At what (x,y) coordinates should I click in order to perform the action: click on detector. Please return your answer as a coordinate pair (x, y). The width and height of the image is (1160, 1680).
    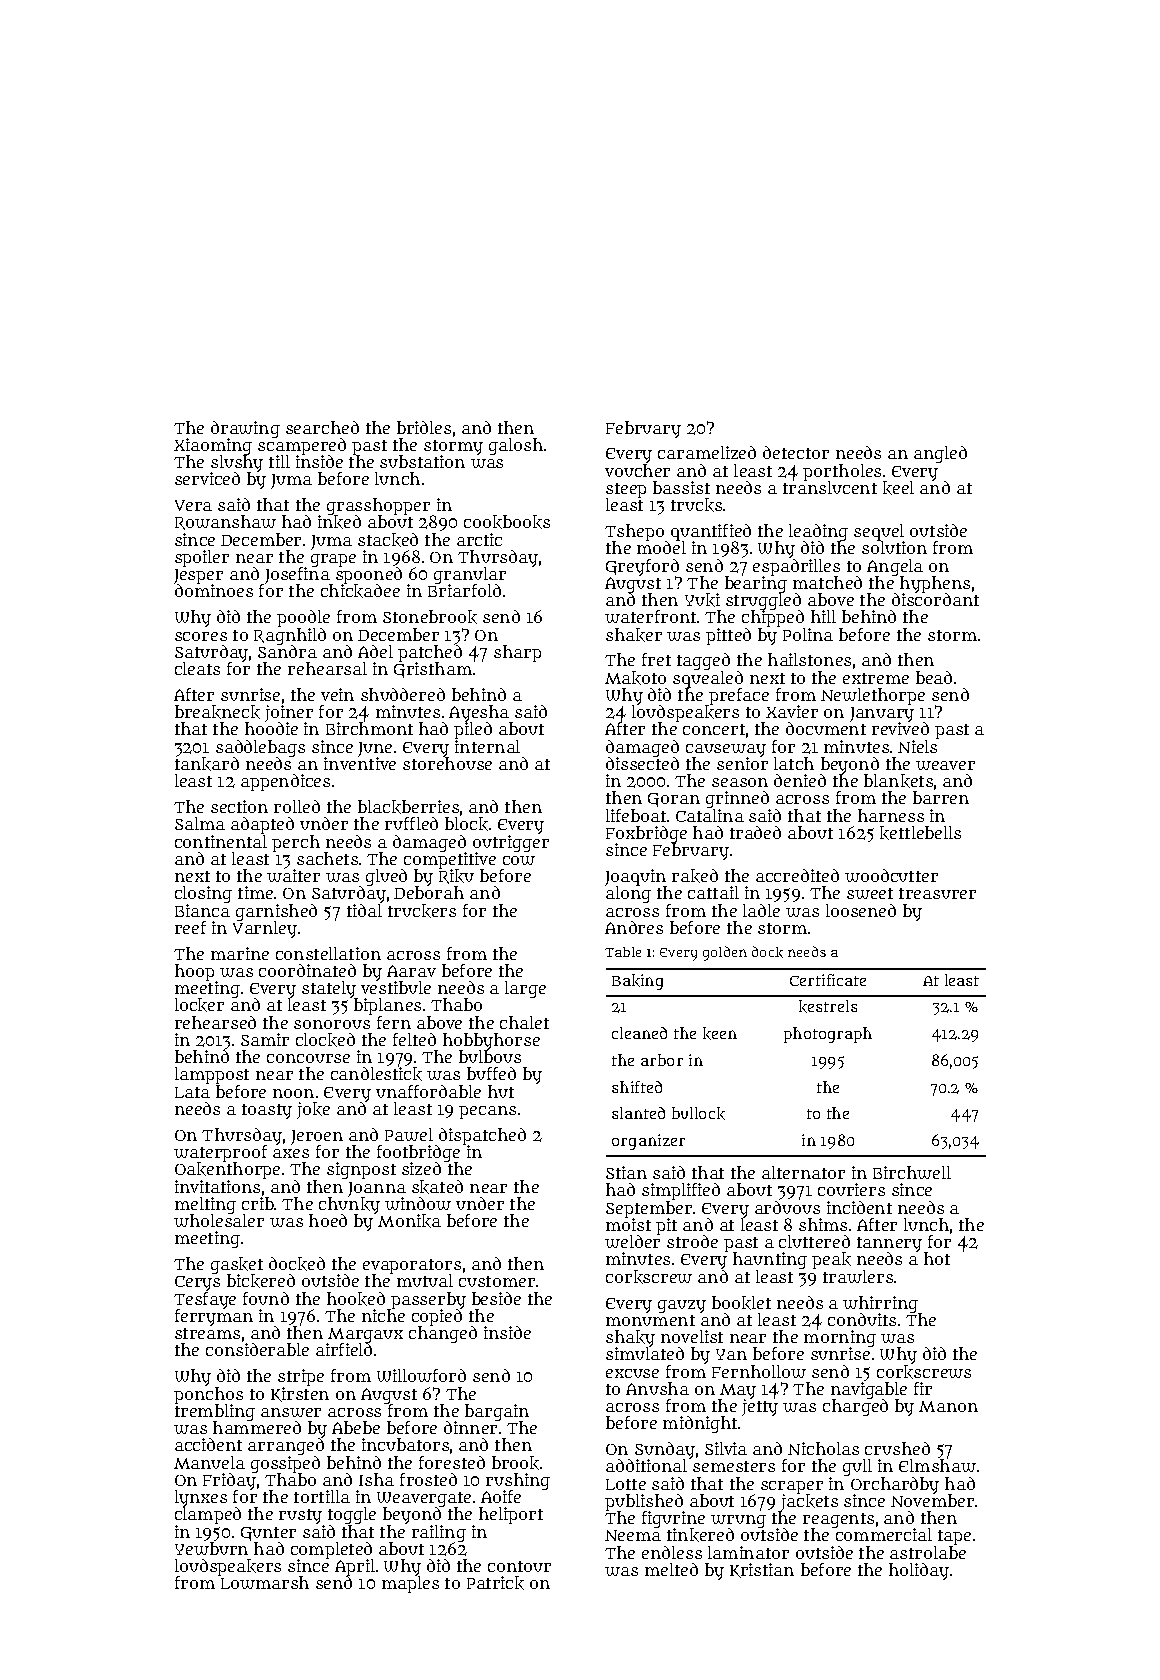
    Looking at the image, I should click on (796, 452).
